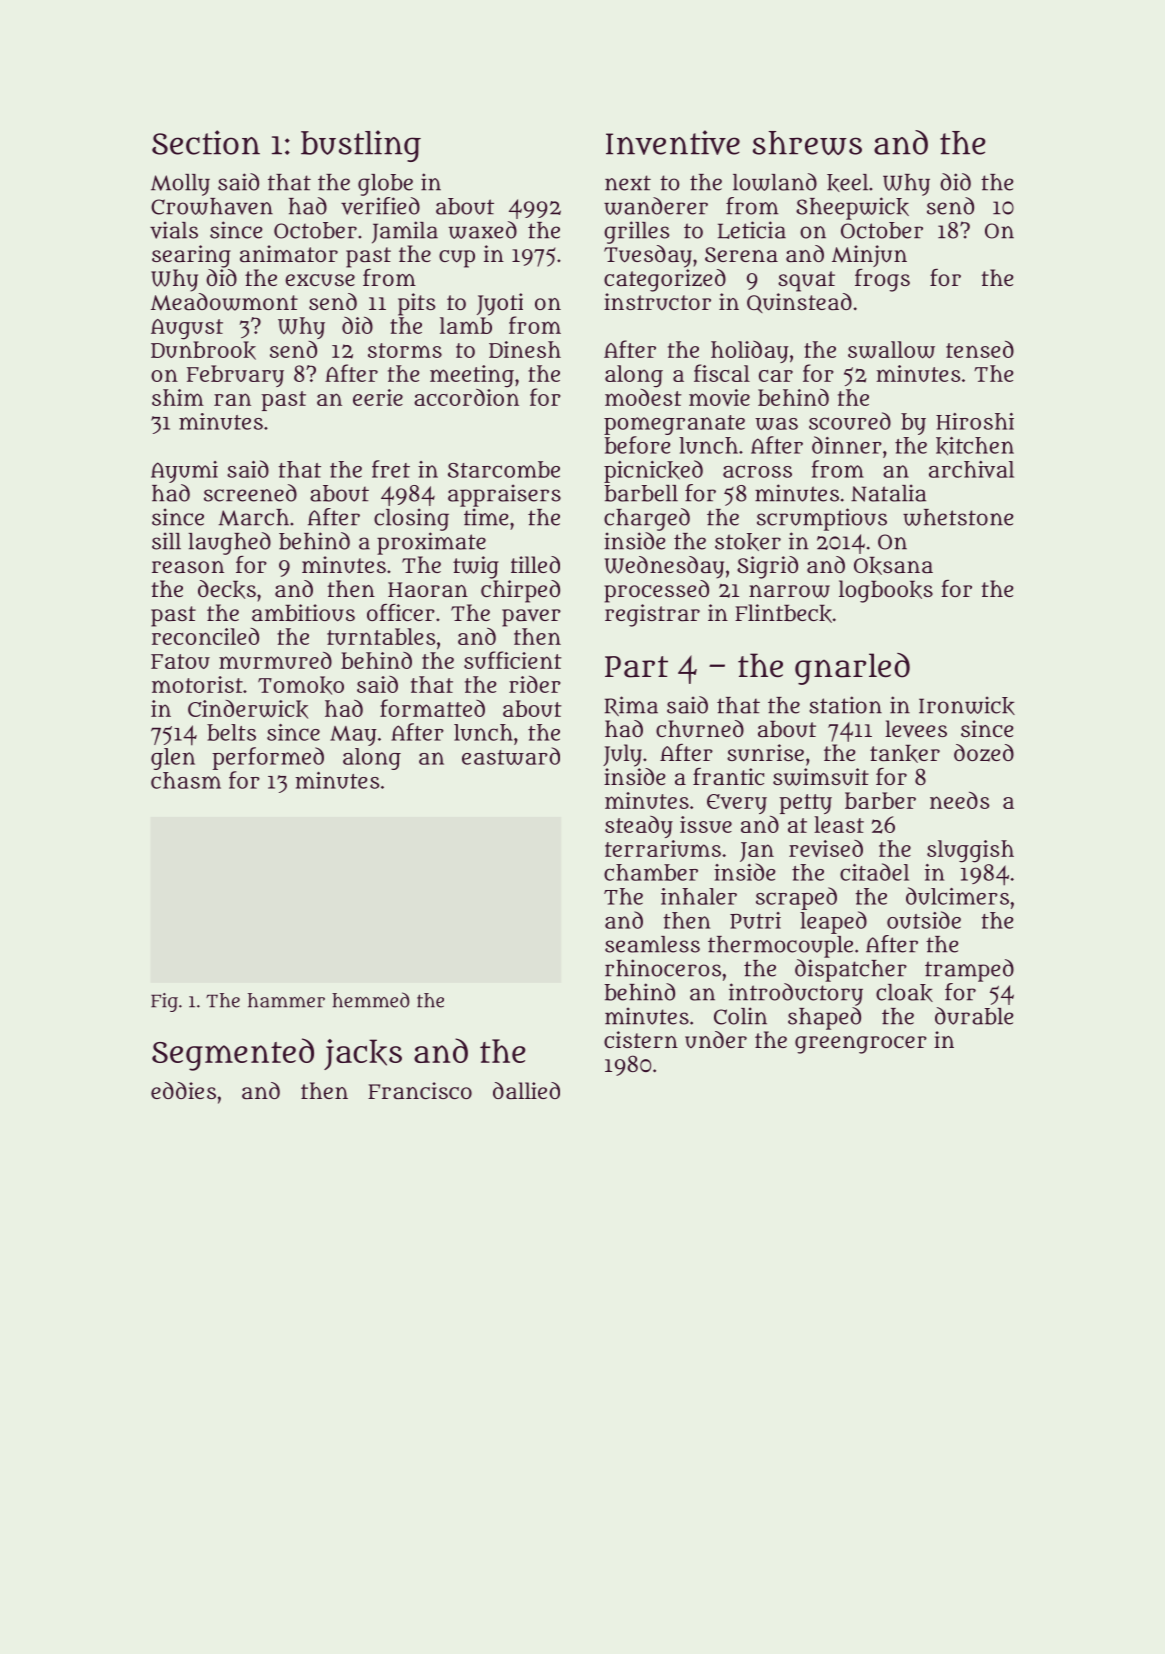  Describe the element at coordinates (504, 469) in the screenshot. I see `Starcombe` at that location.
